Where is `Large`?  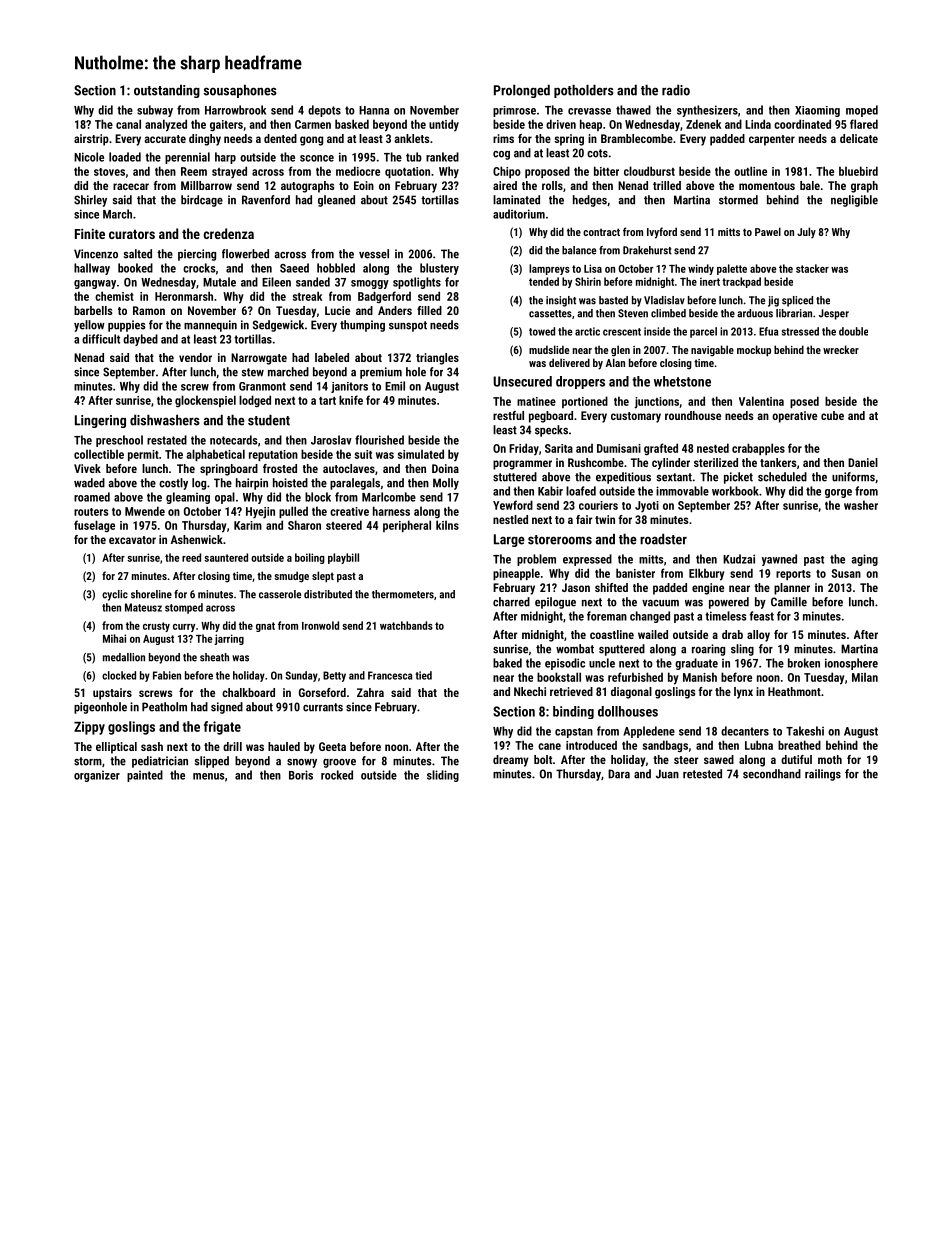
Large is located at coordinates (509, 540).
